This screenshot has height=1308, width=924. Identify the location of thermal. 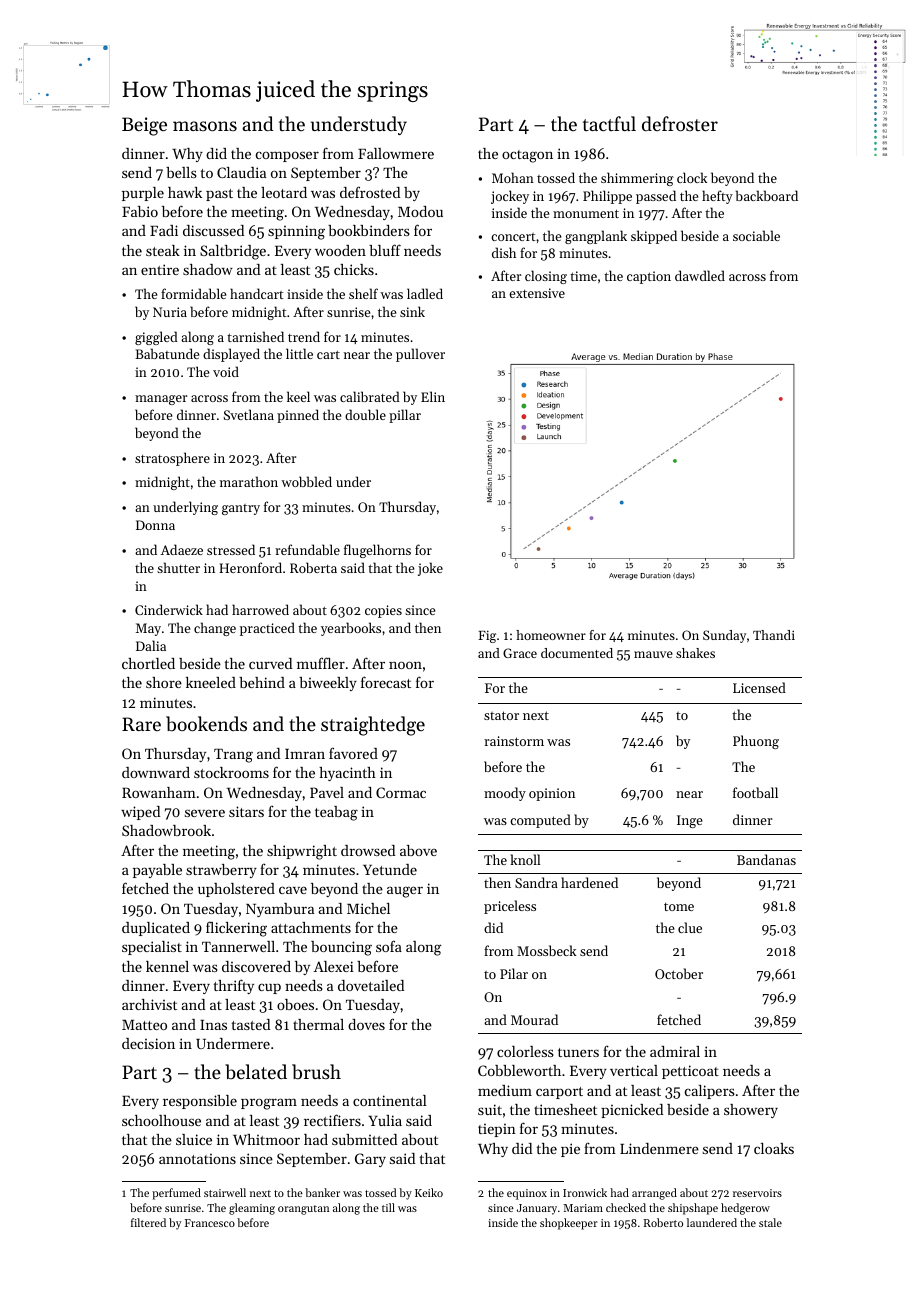
(318, 1024).
